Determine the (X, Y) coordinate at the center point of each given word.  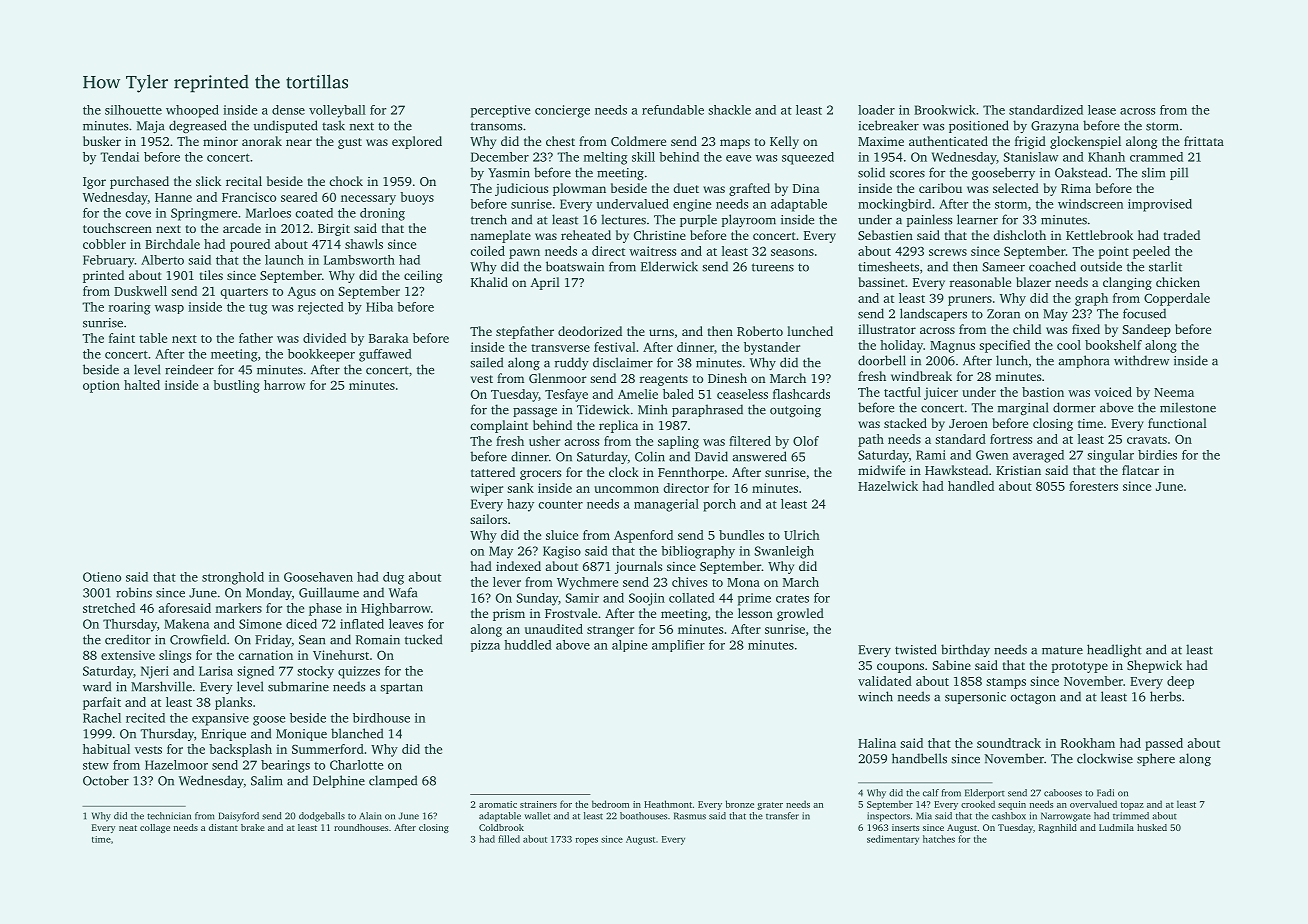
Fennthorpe (691, 473)
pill (1179, 173)
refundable (673, 110)
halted (142, 385)
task (333, 125)
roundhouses (361, 827)
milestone (1188, 407)
